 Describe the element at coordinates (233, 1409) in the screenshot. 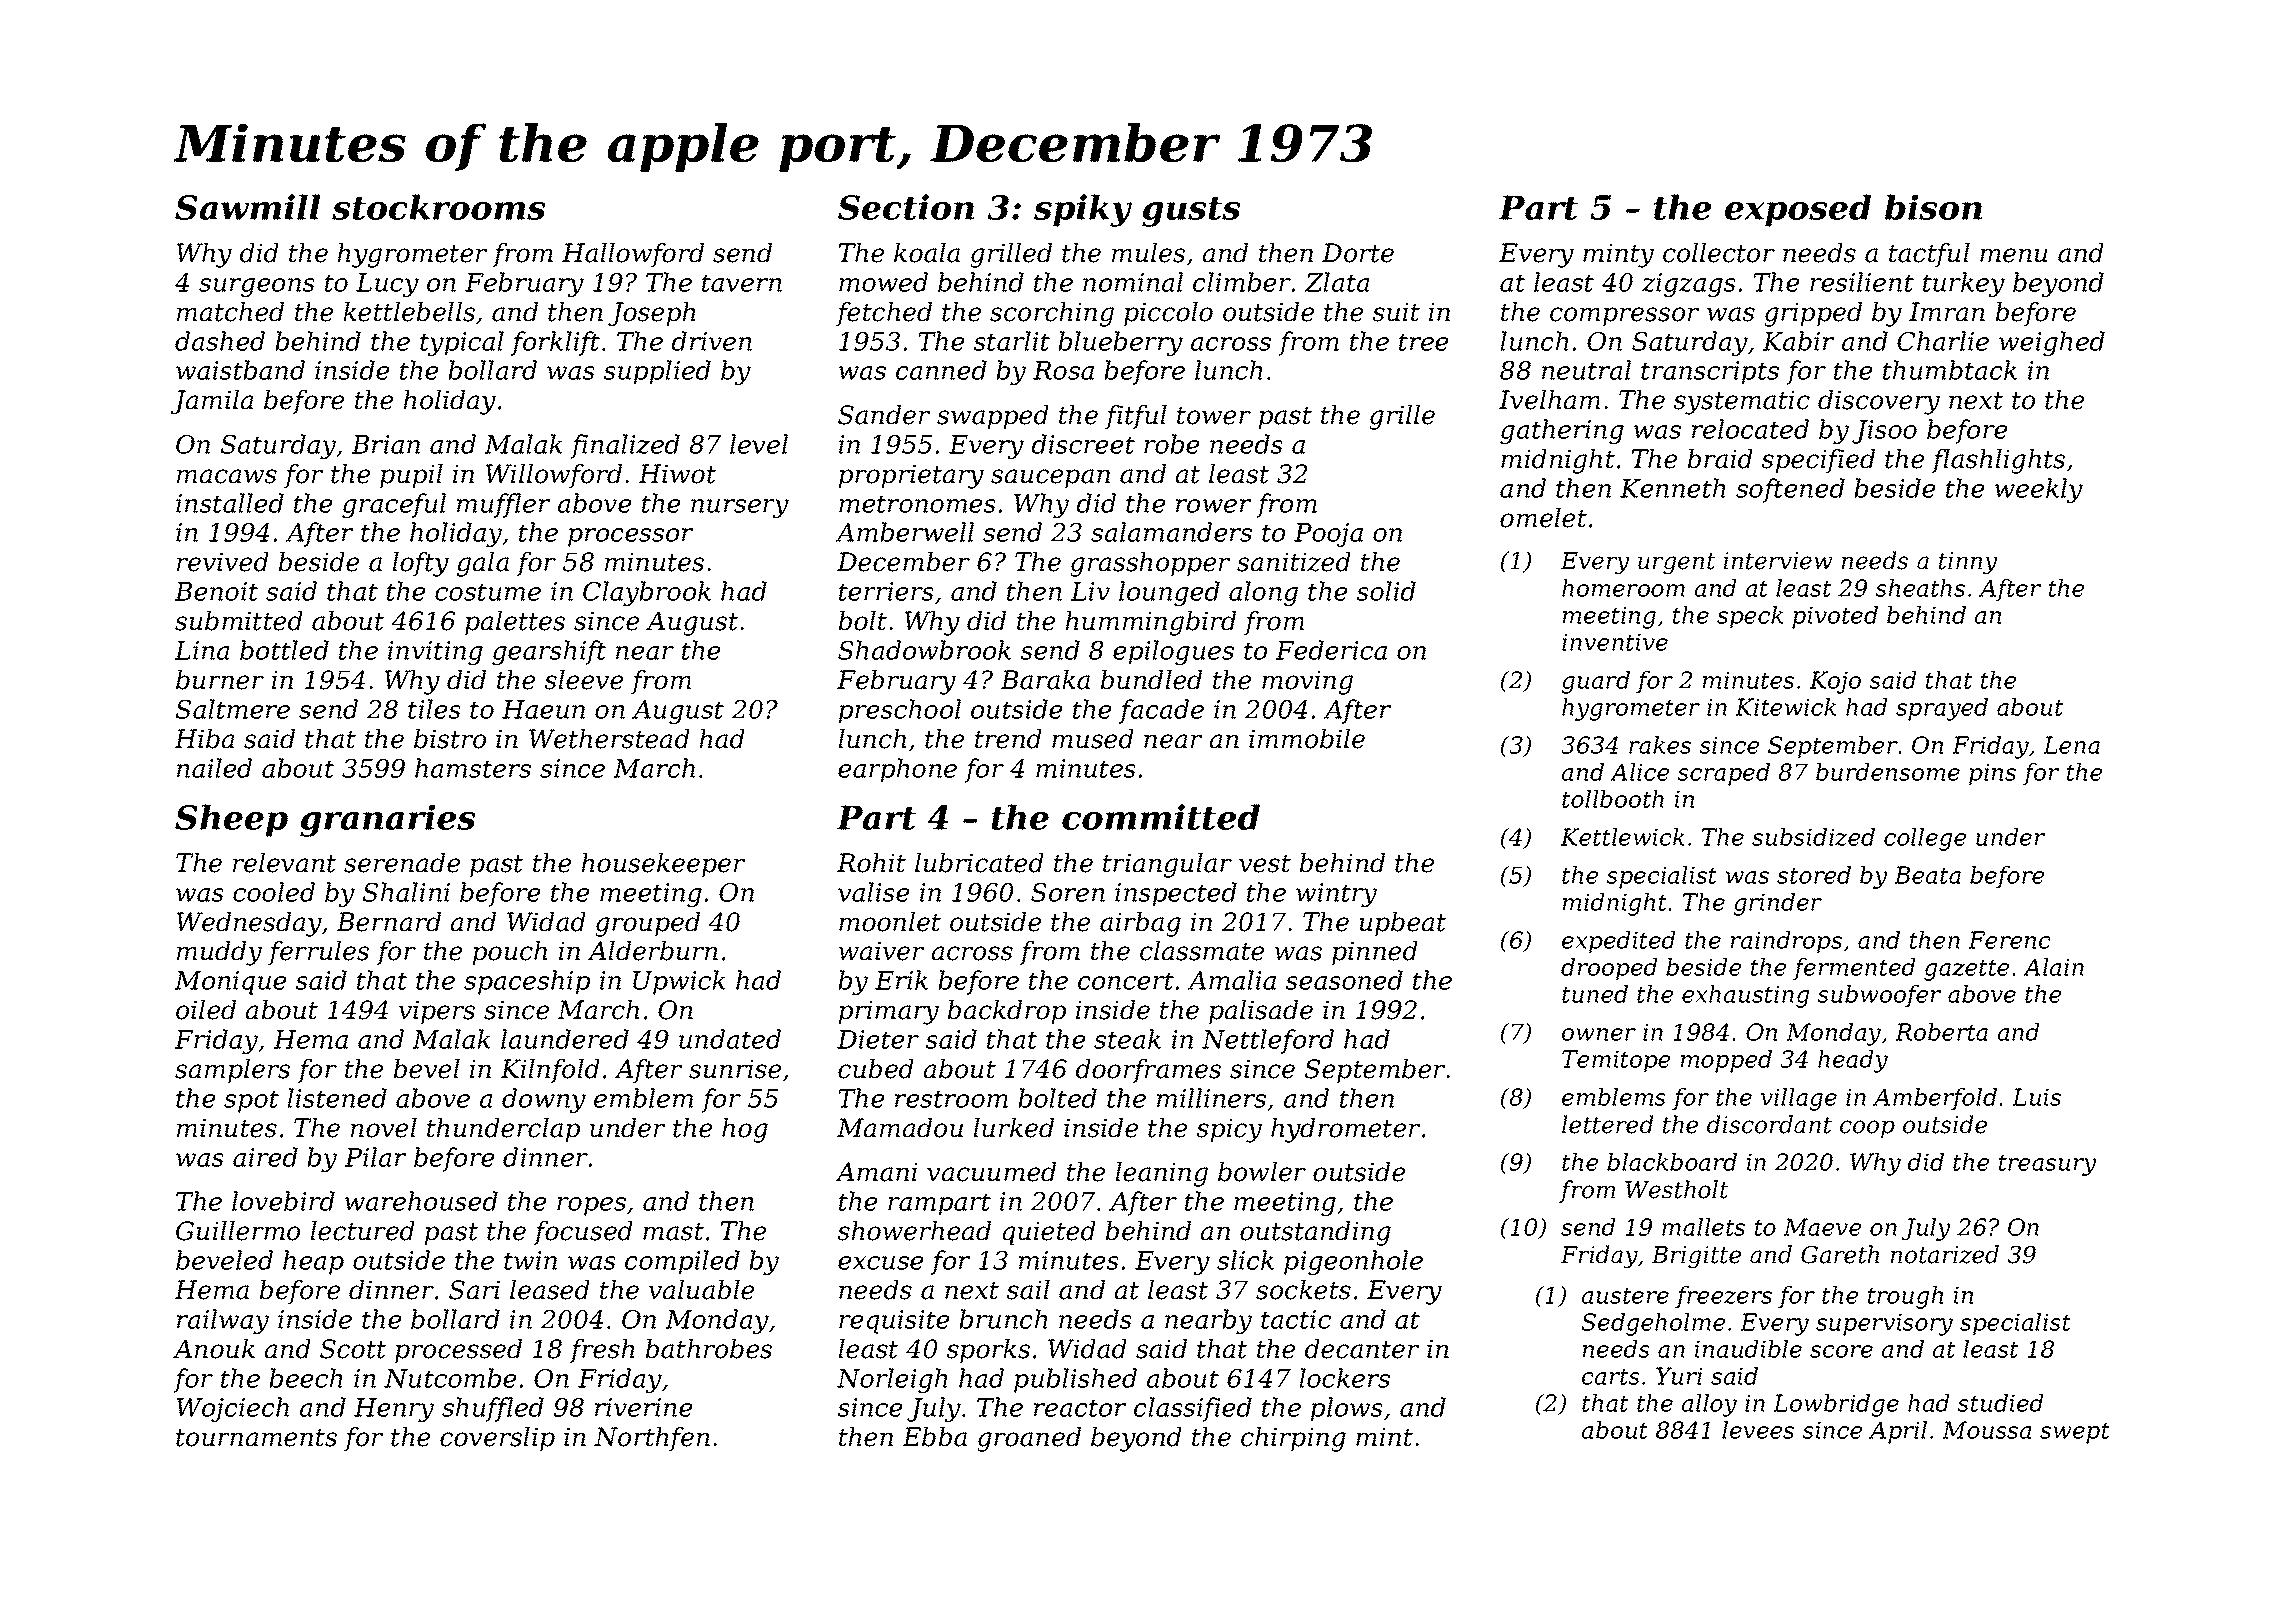

I see `Wojciech` at that location.
